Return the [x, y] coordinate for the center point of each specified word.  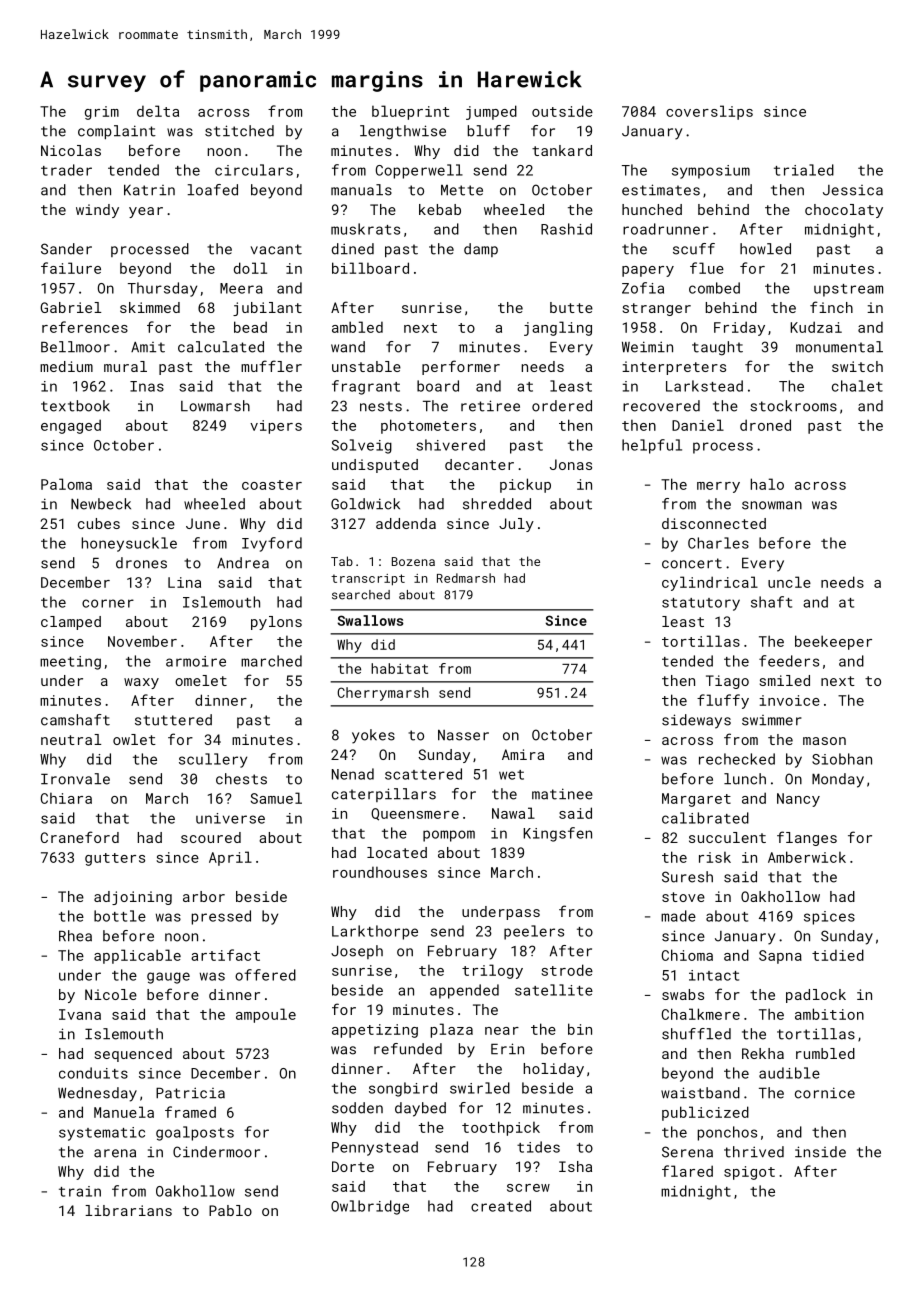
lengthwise [403, 132]
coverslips [709, 112]
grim [102, 113]
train [80, 1191]
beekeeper [833, 642]
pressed [221, 917]
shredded [497, 504]
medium [66, 366]
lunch [745, 779]
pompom [449, 836]
